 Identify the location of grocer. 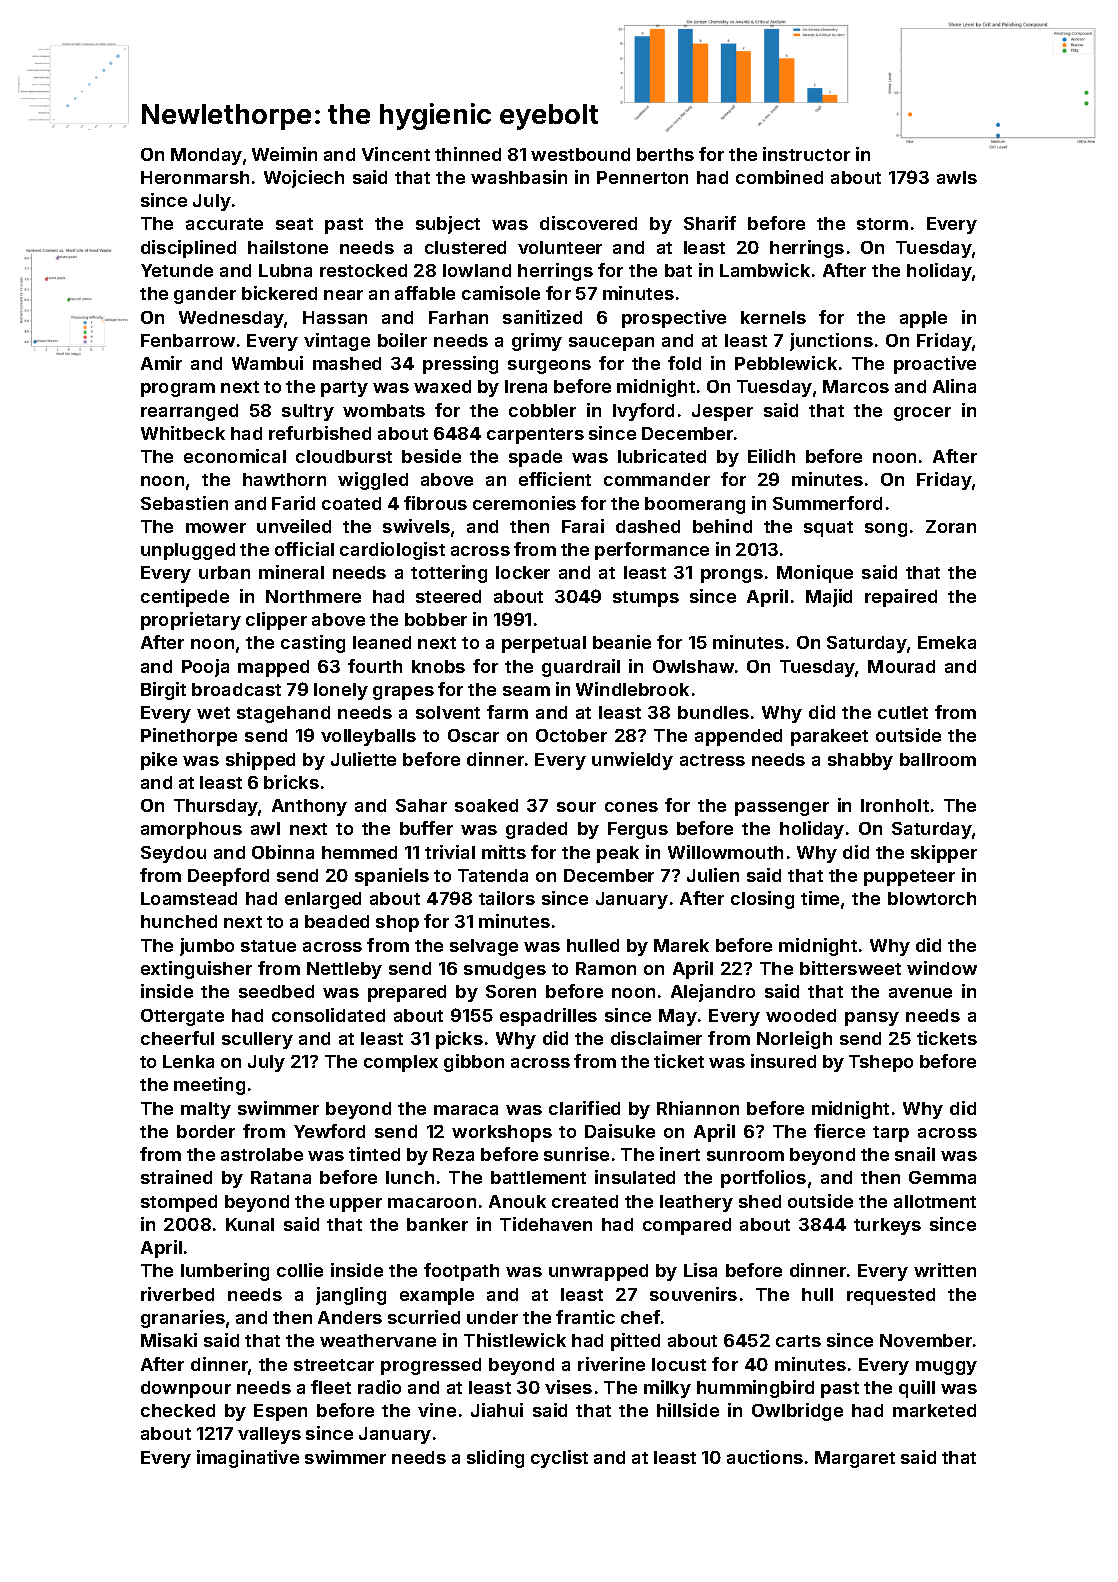
(922, 414).
